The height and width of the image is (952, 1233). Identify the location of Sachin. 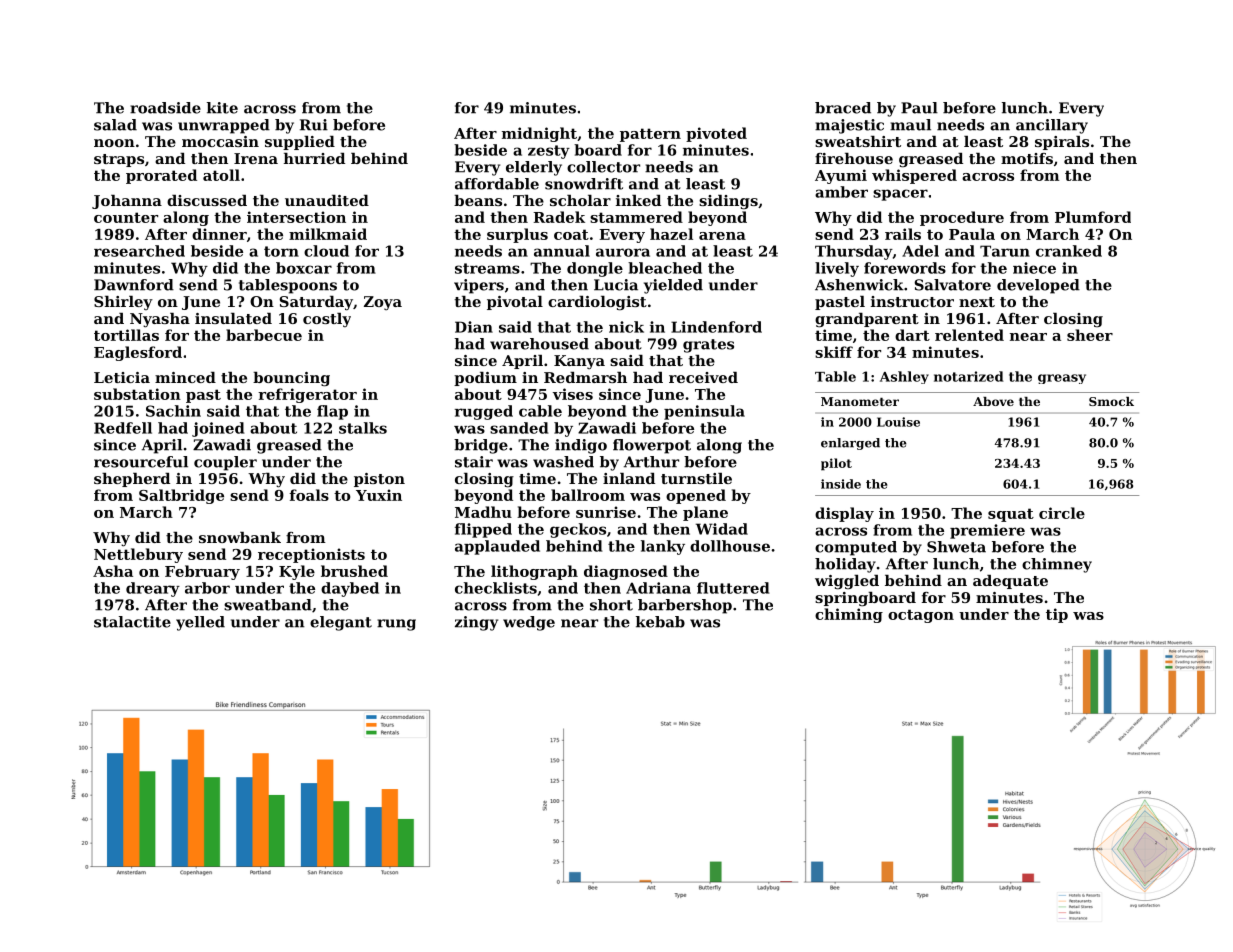
(173, 411).
